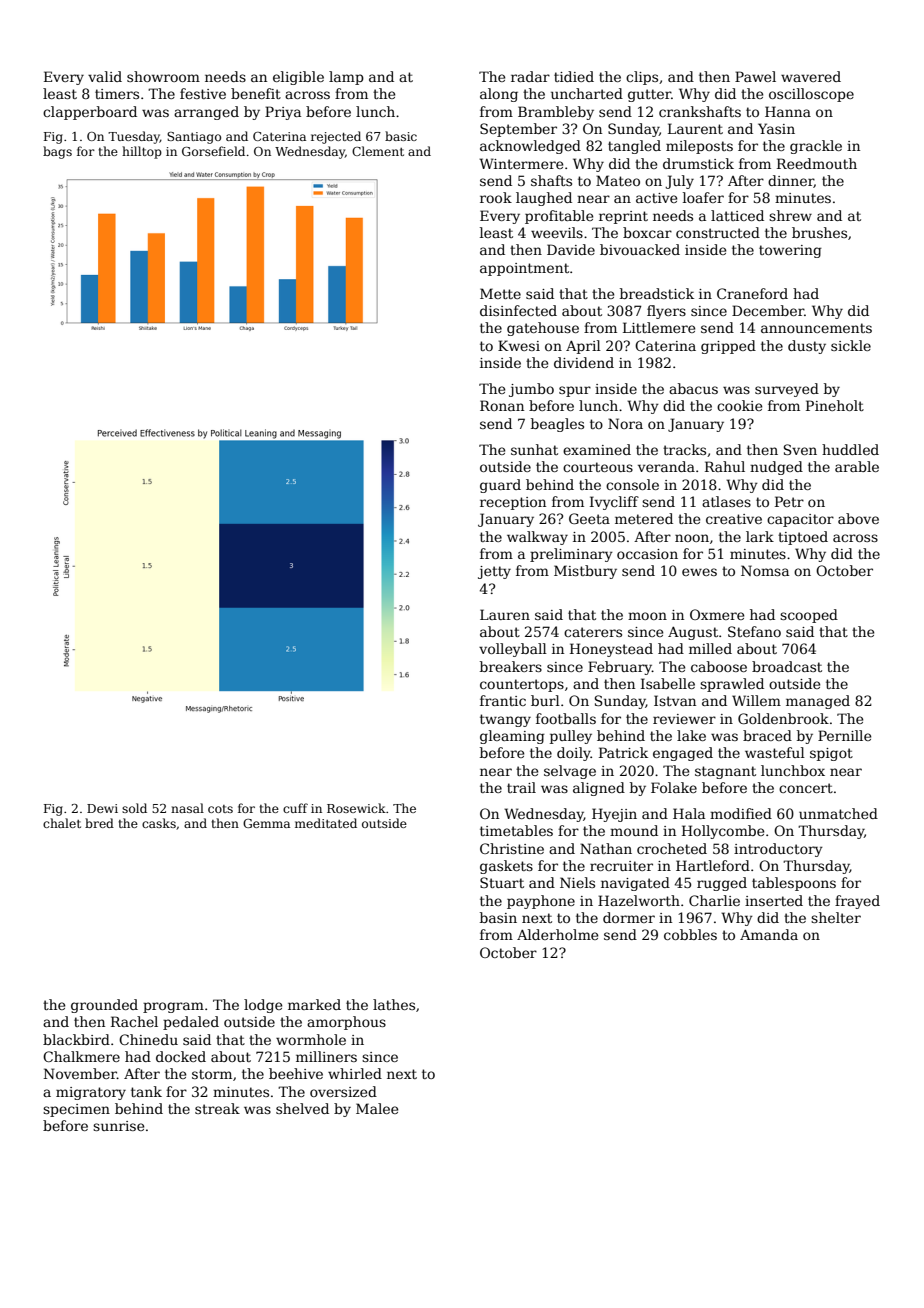 This screenshot has width=924, height=1308. Describe the element at coordinates (494, 572) in the screenshot. I see `jetty` at that location.
